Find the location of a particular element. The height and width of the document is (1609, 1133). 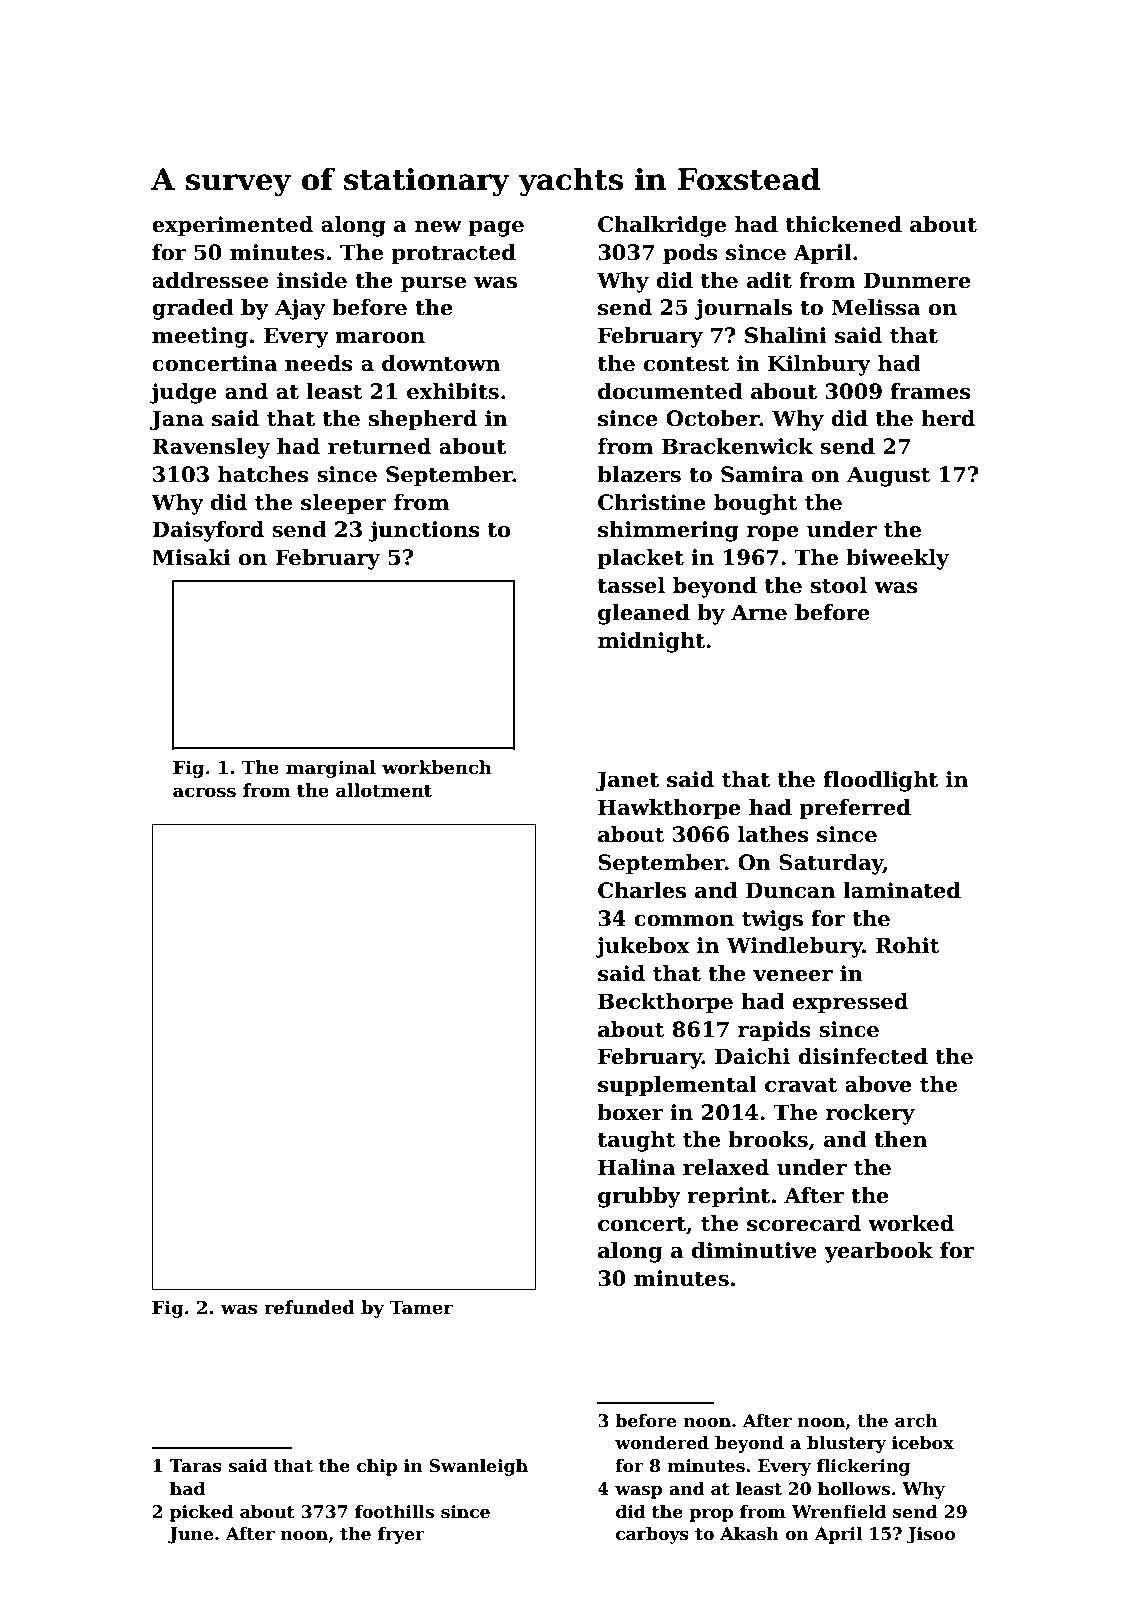

fryer is located at coordinates (401, 1535).
